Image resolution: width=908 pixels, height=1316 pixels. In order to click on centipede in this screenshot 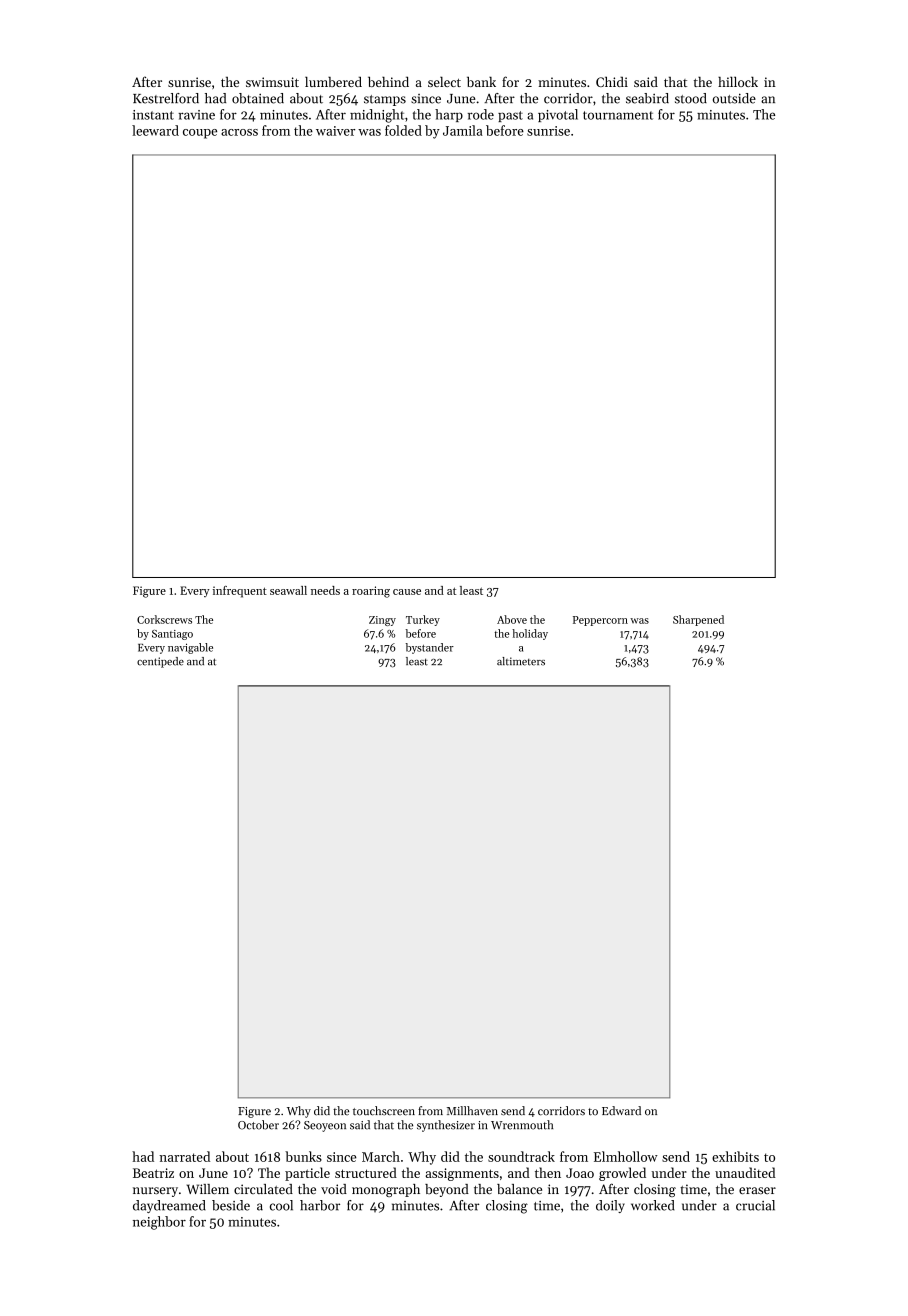, I will do `click(160, 662)`.
